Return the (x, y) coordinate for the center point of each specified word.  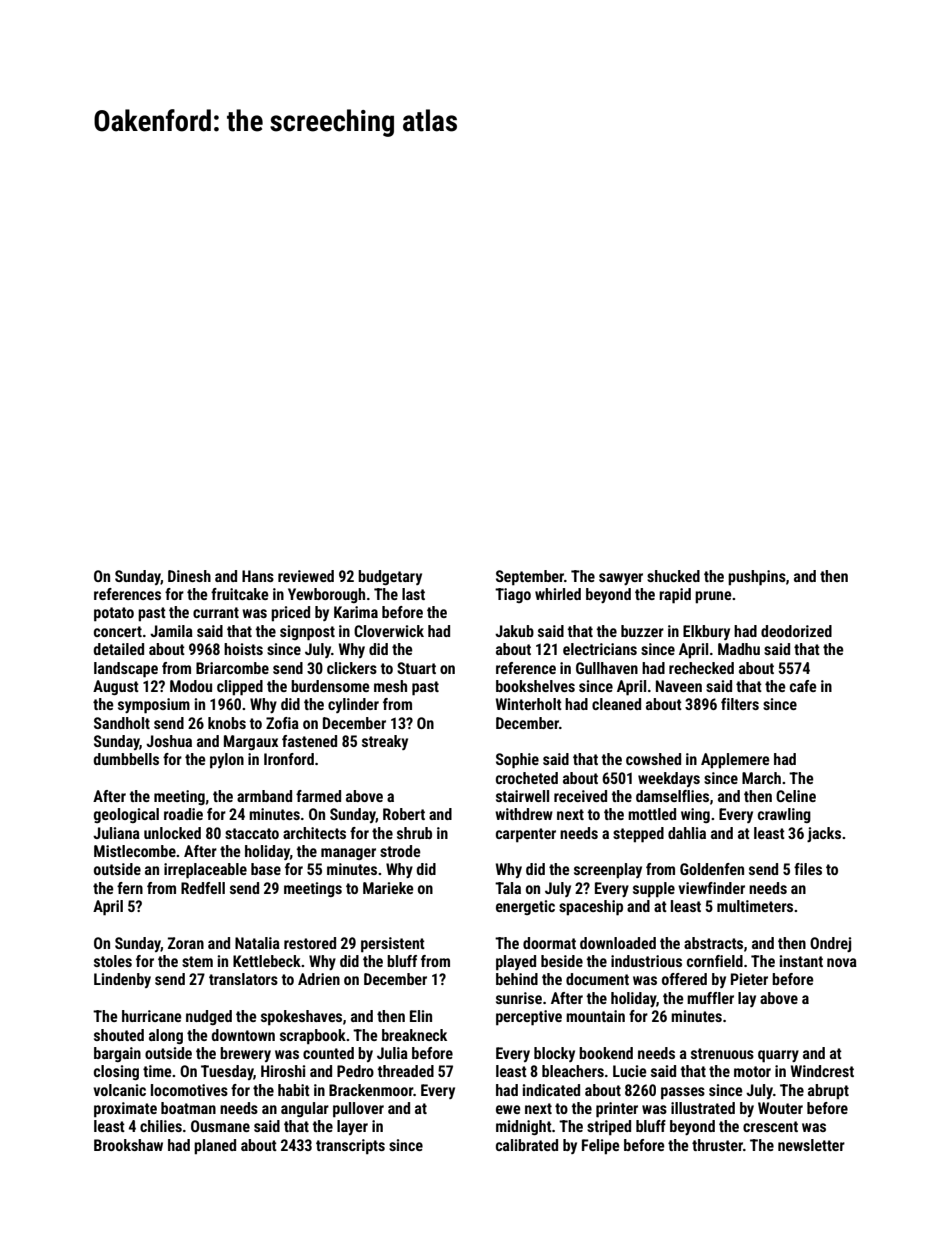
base (266, 869)
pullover (358, 1110)
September (530, 578)
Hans (258, 576)
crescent (770, 1126)
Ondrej (830, 944)
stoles (113, 961)
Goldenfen (712, 869)
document (597, 979)
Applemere (735, 761)
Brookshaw (128, 1145)
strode (400, 851)
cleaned (616, 704)
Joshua (169, 741)
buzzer (642, 631)
